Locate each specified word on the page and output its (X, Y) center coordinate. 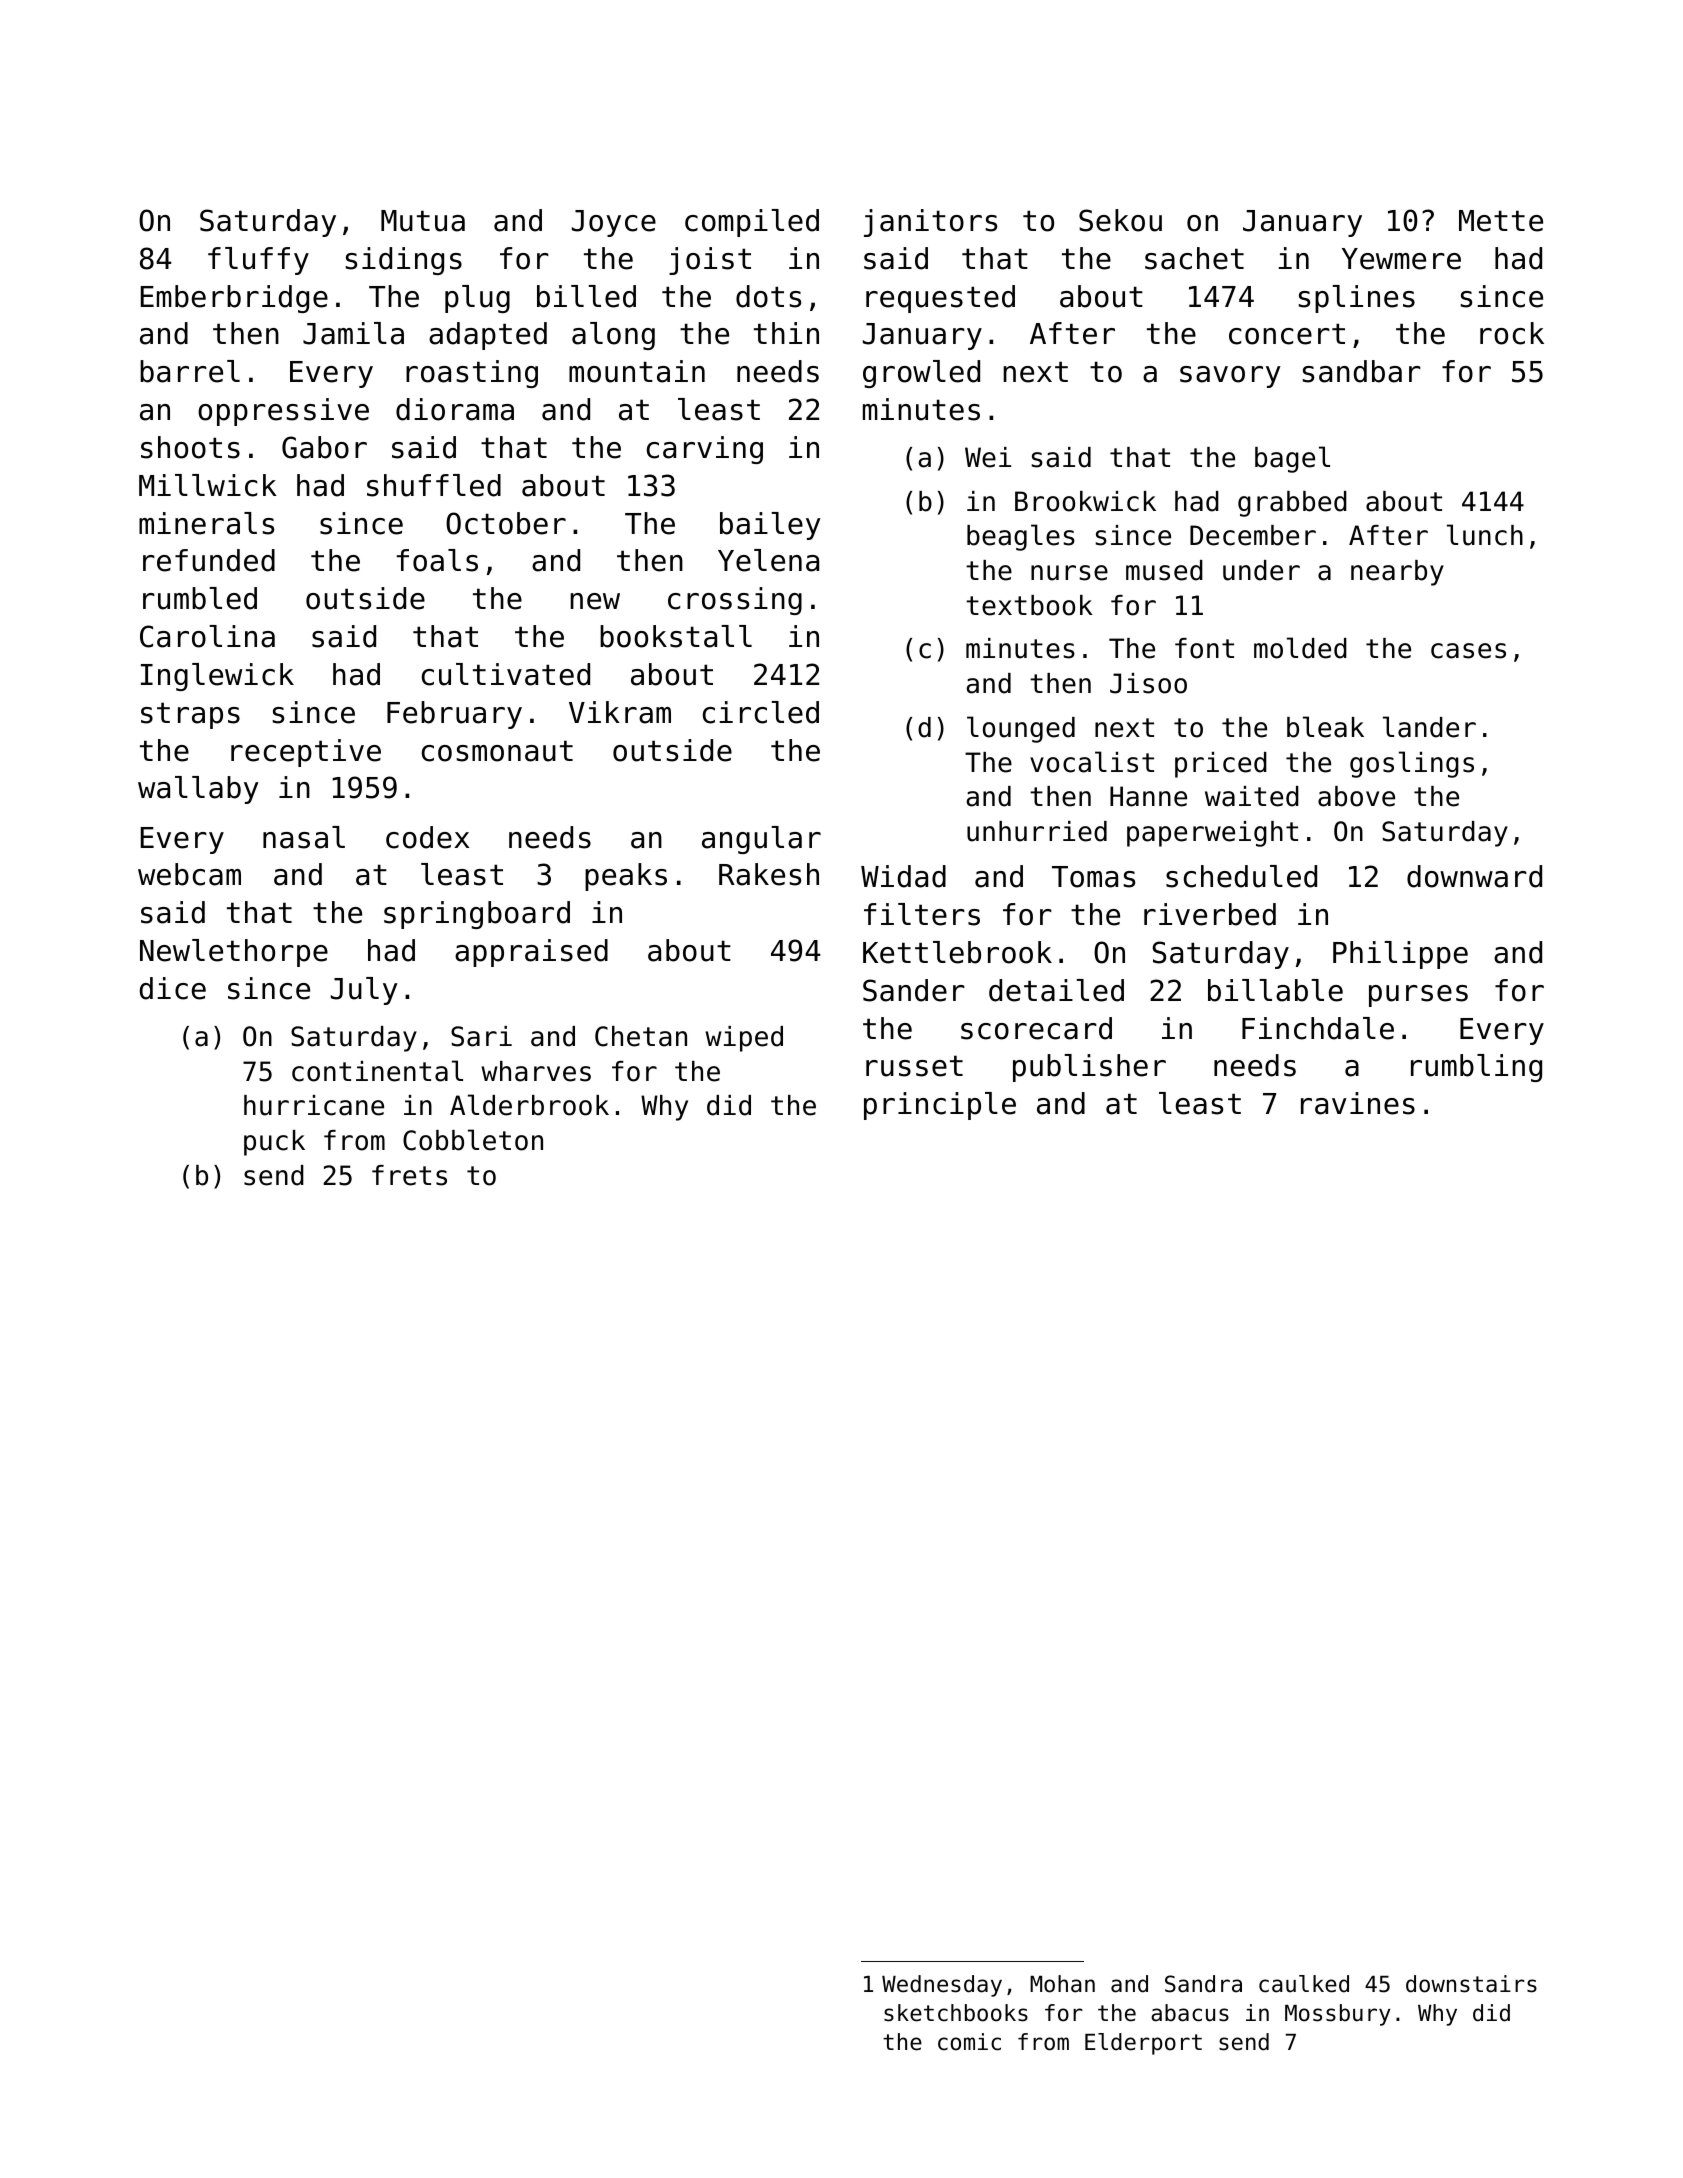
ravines (1358, 1103)
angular (761, 840)
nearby (1397, 573)
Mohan (1062, 1984)
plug (477, 299)
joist (710, 261)
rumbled (200, 598)
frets (409, 1175)
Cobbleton (473, 1140)
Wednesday (942, 1986)
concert (1287, 334)
